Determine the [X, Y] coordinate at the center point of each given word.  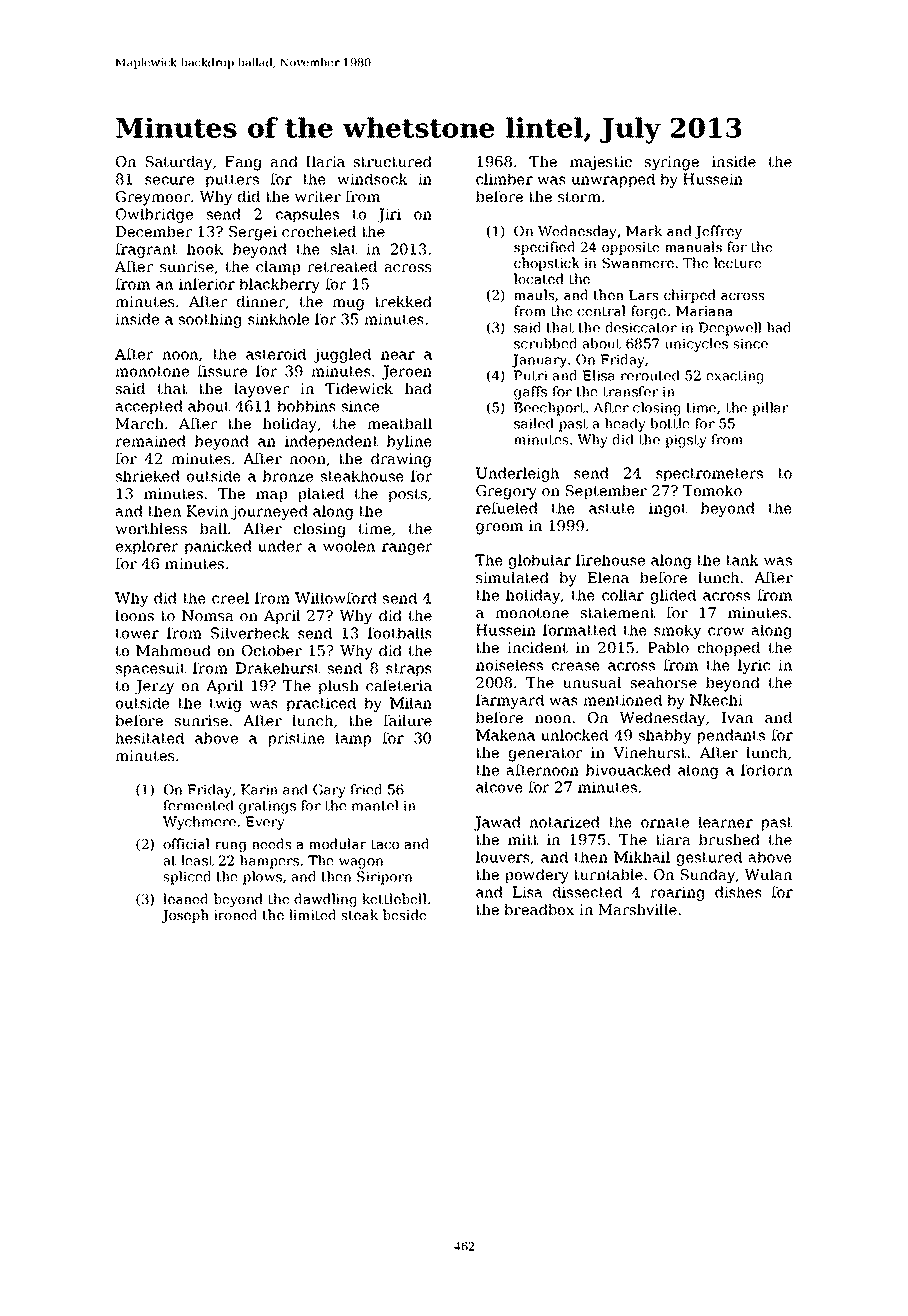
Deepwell [729, 329]
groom [499, 529]
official [186, 843]
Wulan [768, 874]
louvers [503, 857]
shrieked [148, 476]
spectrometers [709, 475]
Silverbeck [250, 633]
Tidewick [359, 388]
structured [393, 161]
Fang [243, 163]
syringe [672, 163]
